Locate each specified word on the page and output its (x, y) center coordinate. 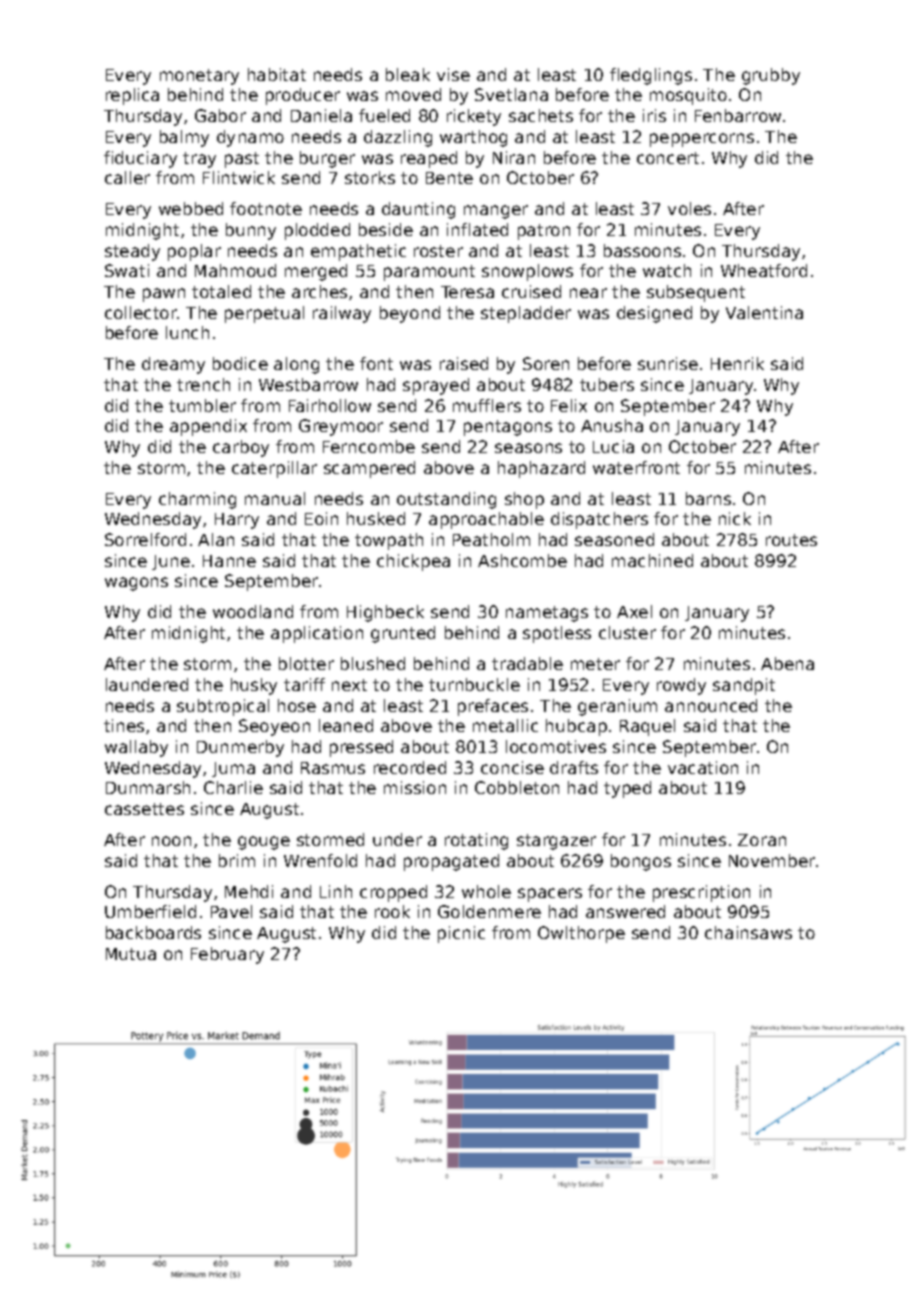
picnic (461, 934)
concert (668, 158)
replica (132, 96)
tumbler (202, 405)
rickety (474, 117)
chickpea (413, 562)
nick (735, 518)
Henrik (737, 363)
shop (524, 500)
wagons (136, 584)
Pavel (231, 911)
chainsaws (748, 932)
